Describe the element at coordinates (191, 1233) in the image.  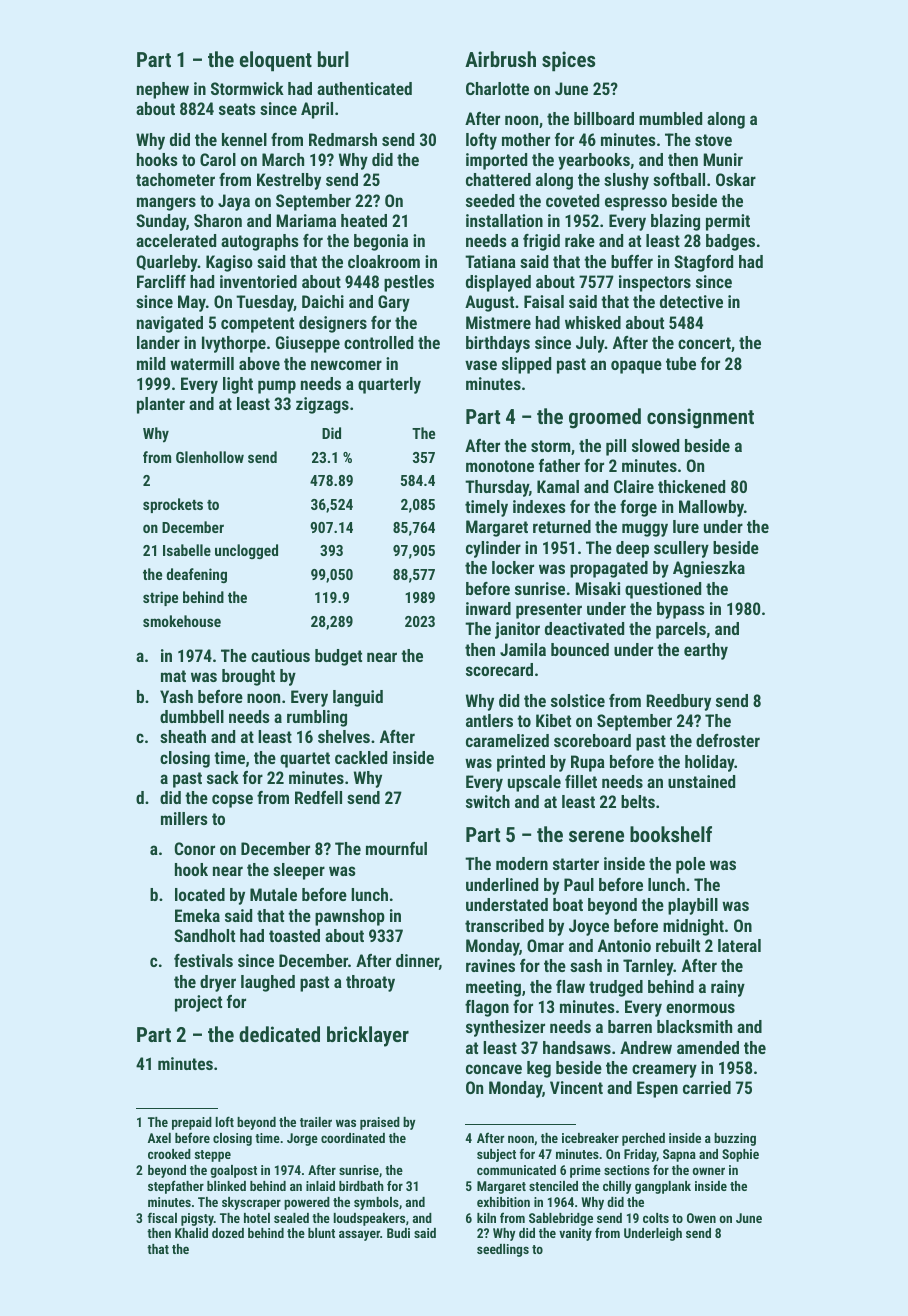
I see `Khalid` at that location.
